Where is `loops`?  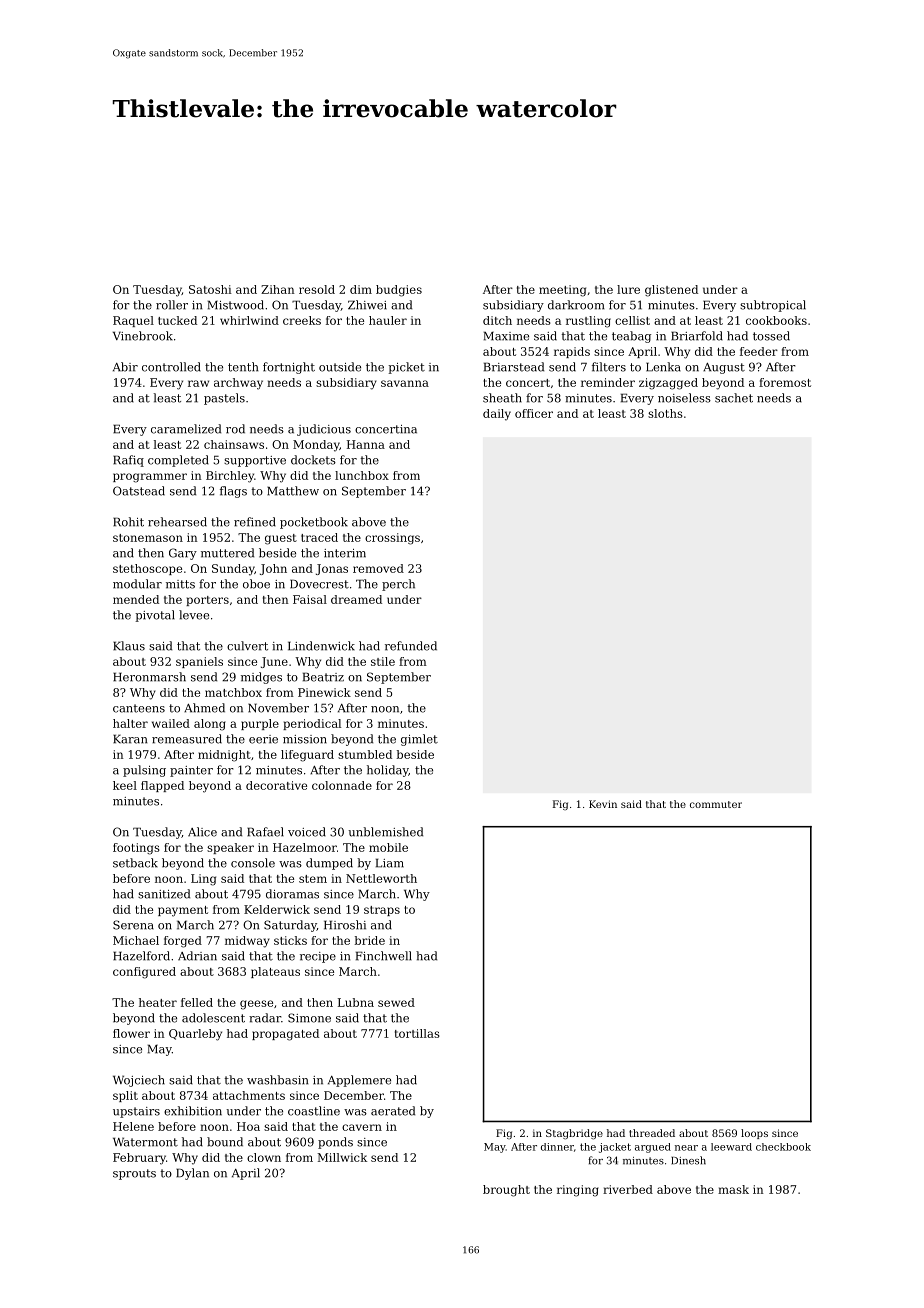
loops is located at coordinates (754, 1134).
